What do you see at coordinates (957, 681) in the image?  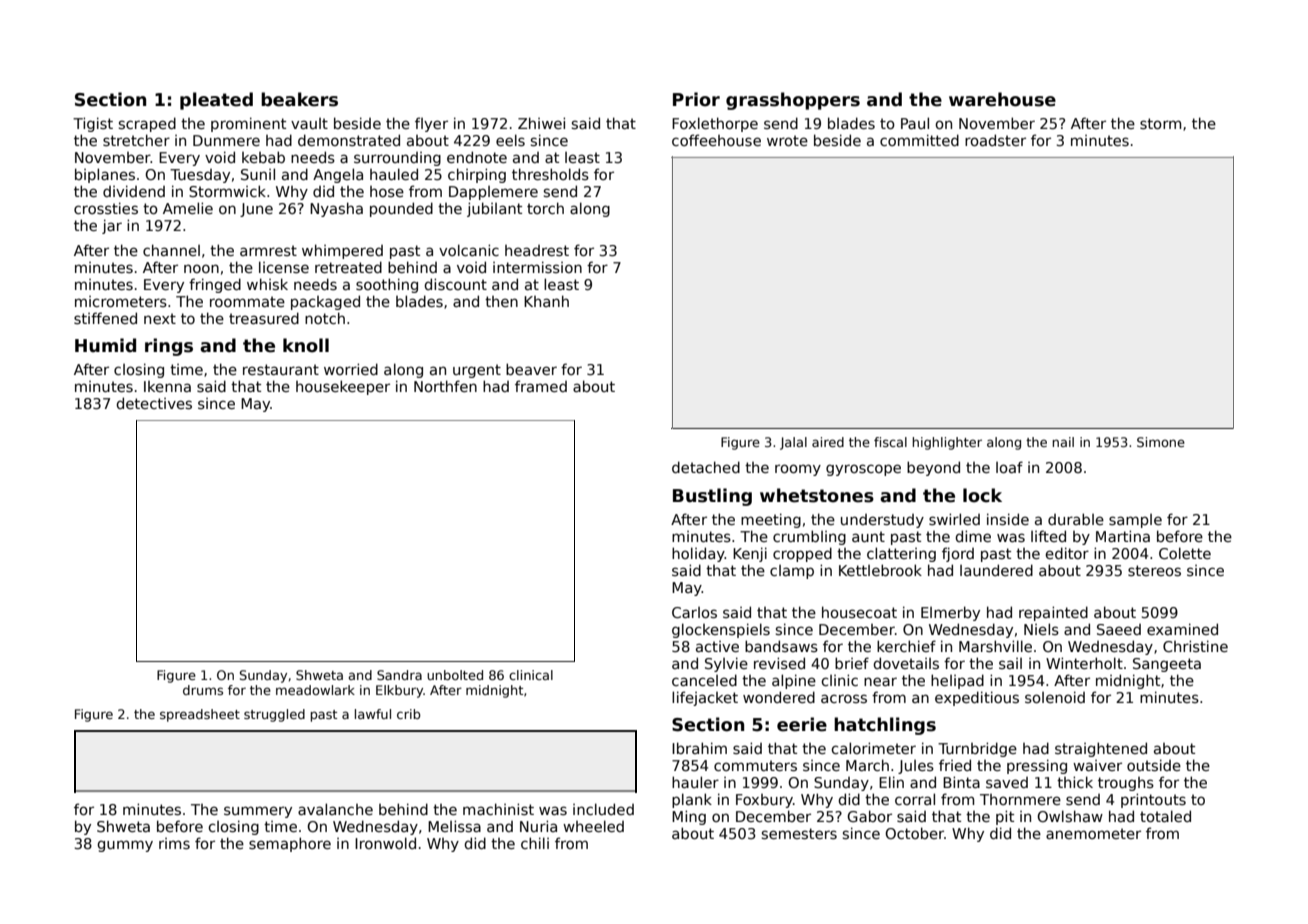 I see `helipad` at bounding box center [957, 681].
